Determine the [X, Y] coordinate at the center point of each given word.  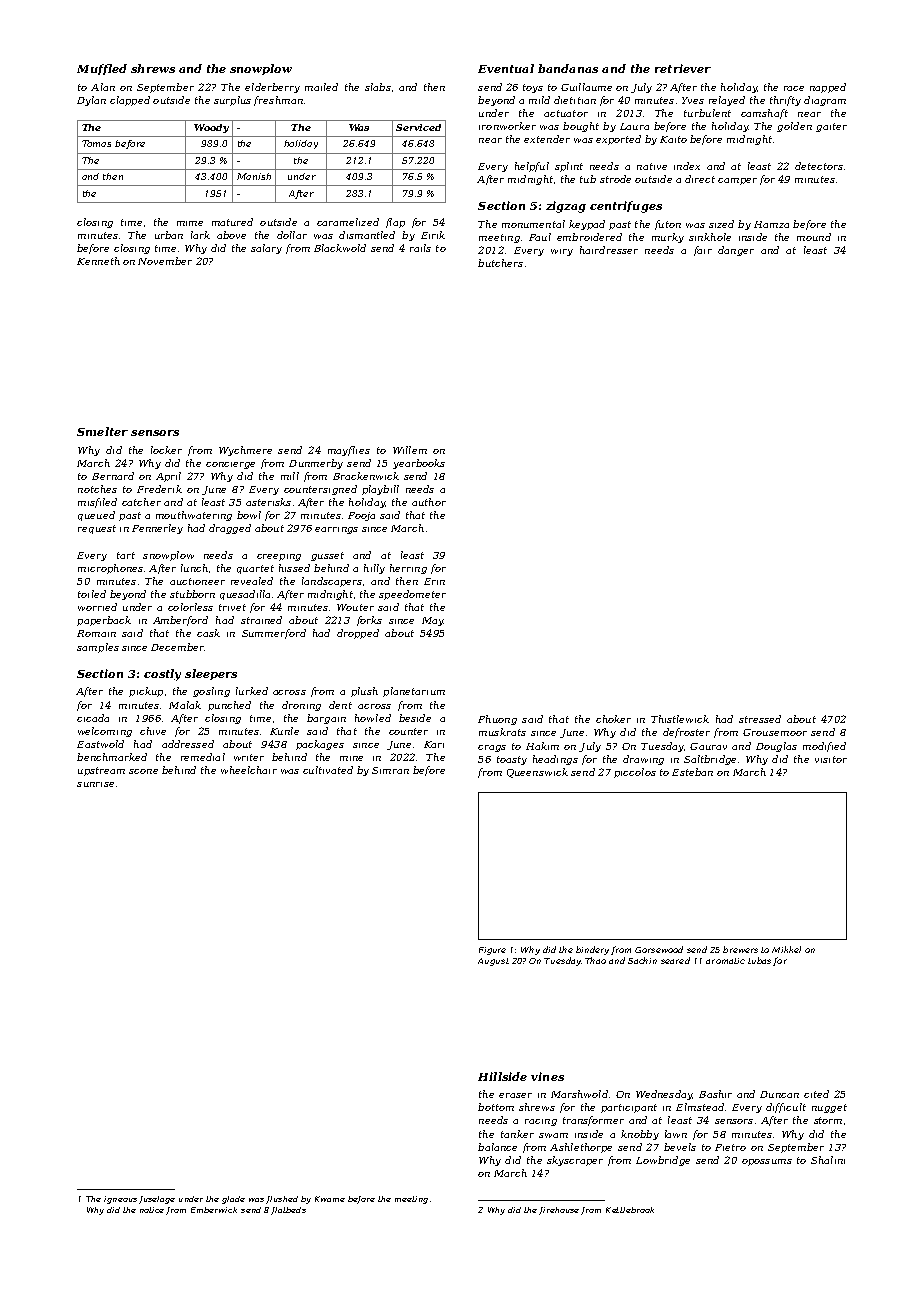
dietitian [575, 100]
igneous [120, 1200]
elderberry [272, 88]
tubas [759, 960]
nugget [829, 1108]
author [429, 502]
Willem [410, 450]
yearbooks [419, 464]
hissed [294, 568]
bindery [592, 950]
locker [166, 450]
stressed [760, 719]
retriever [683, 68]
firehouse [559, 1211]
